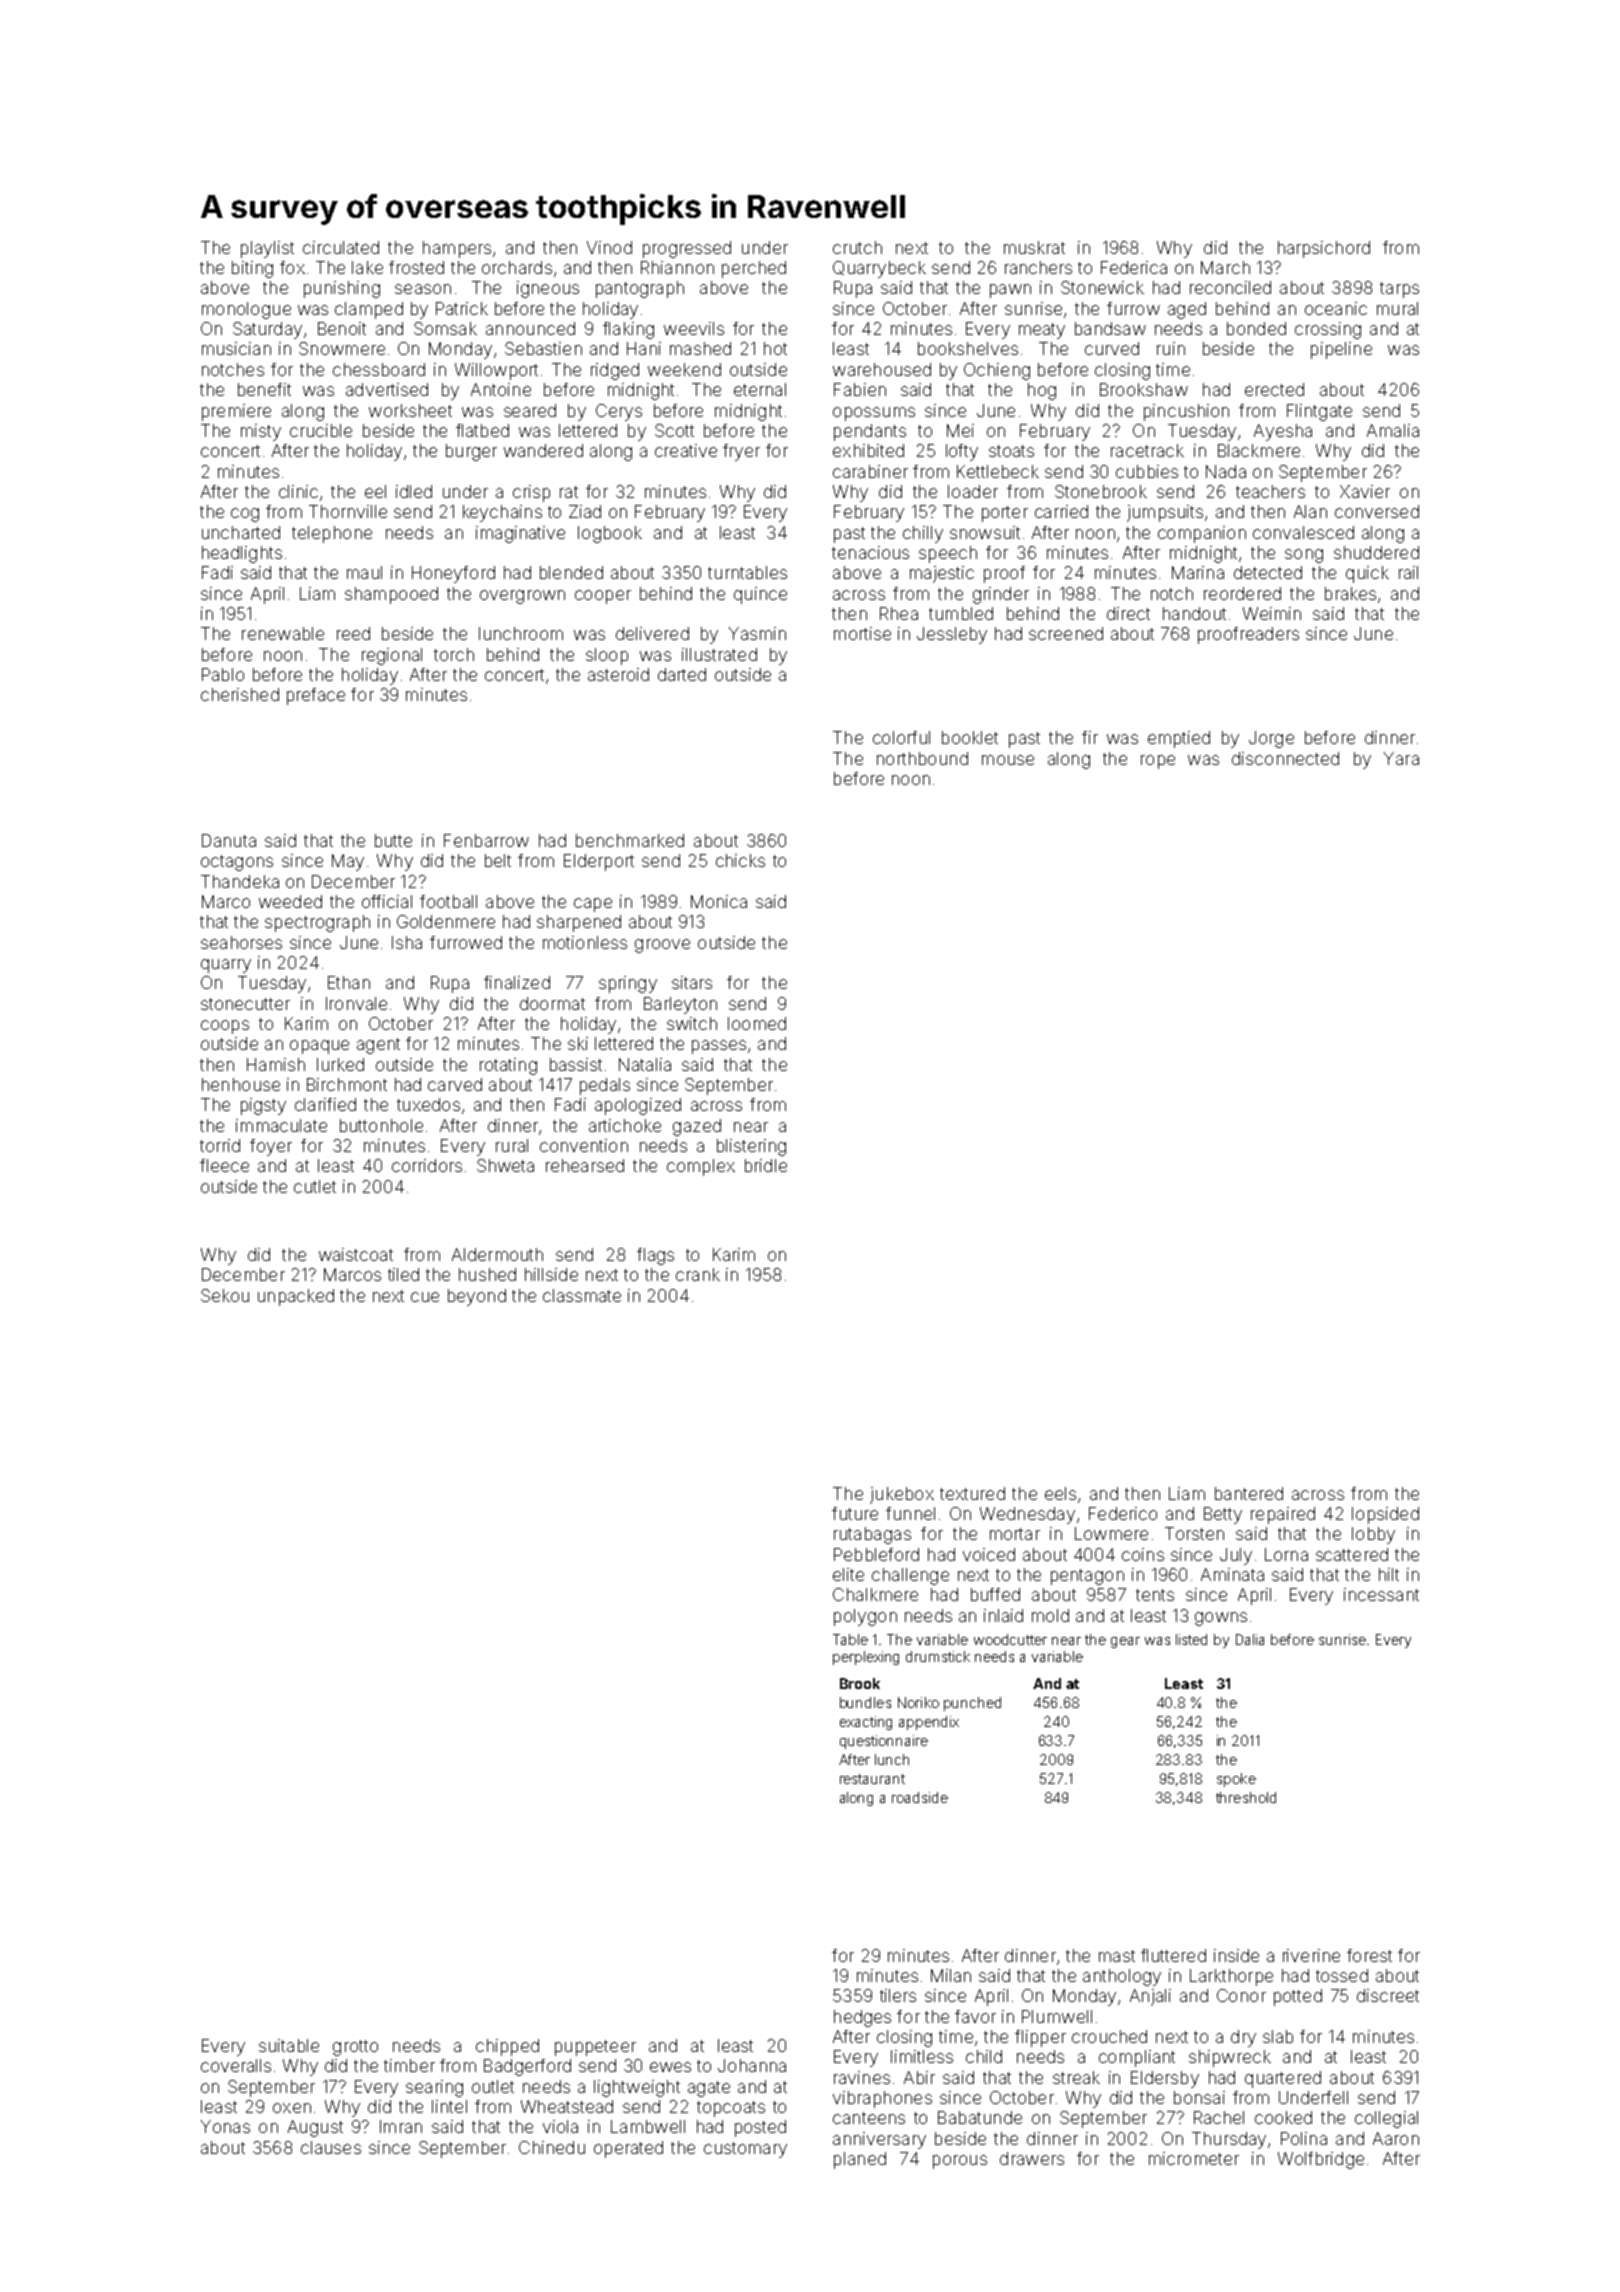 This screenshot has width=1620, height=2292. Describe the element at coordinates (1321, 2160) in the screenshot. I see `Wolfbridge` at that location.
